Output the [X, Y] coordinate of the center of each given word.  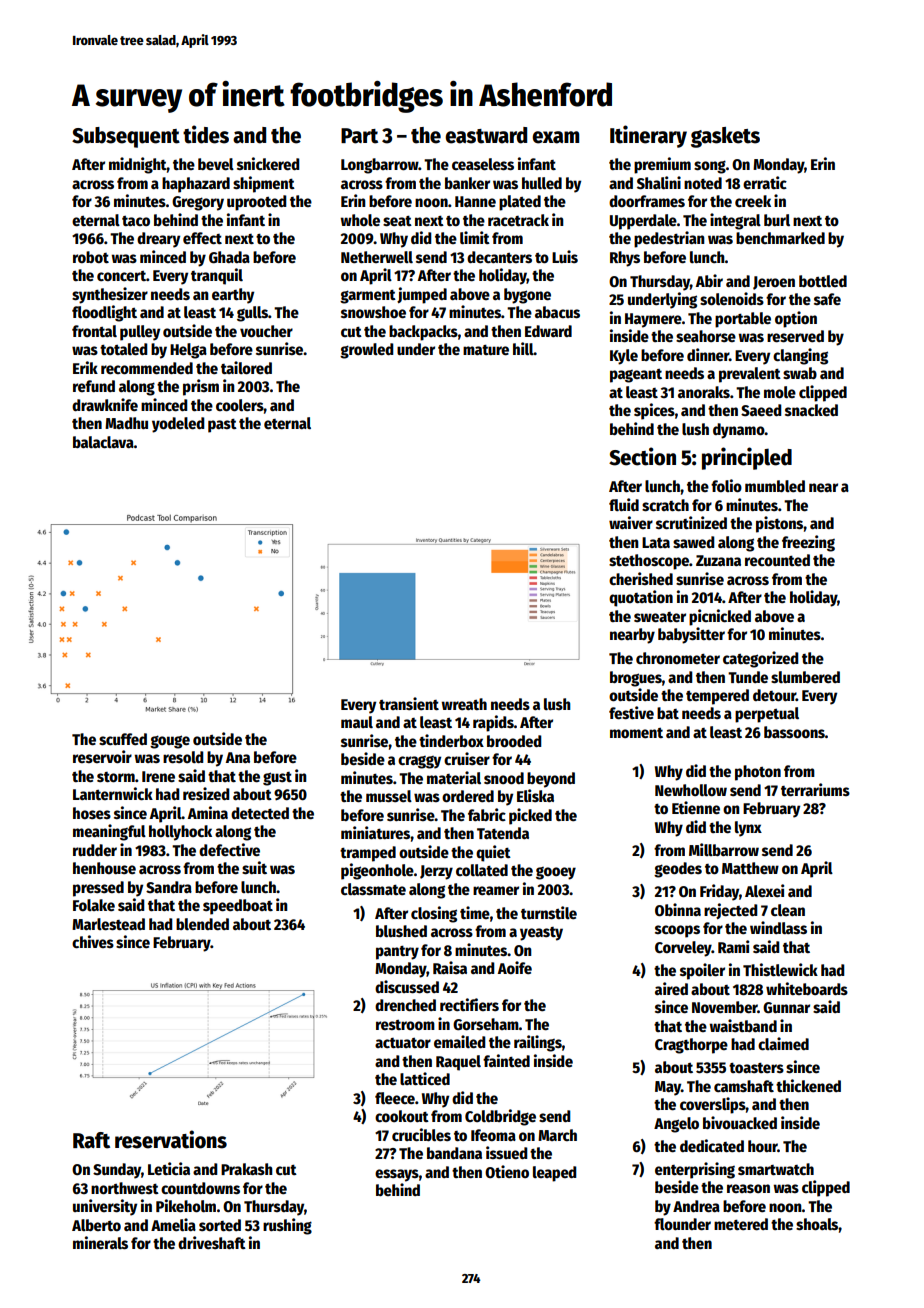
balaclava [103, 442]
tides [206, 134]
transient [409, 703]
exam [555, 137]
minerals [100, 1243]
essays [397, 1175]
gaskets [725, 137]
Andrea [696, 1206]
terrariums [815, 790]
